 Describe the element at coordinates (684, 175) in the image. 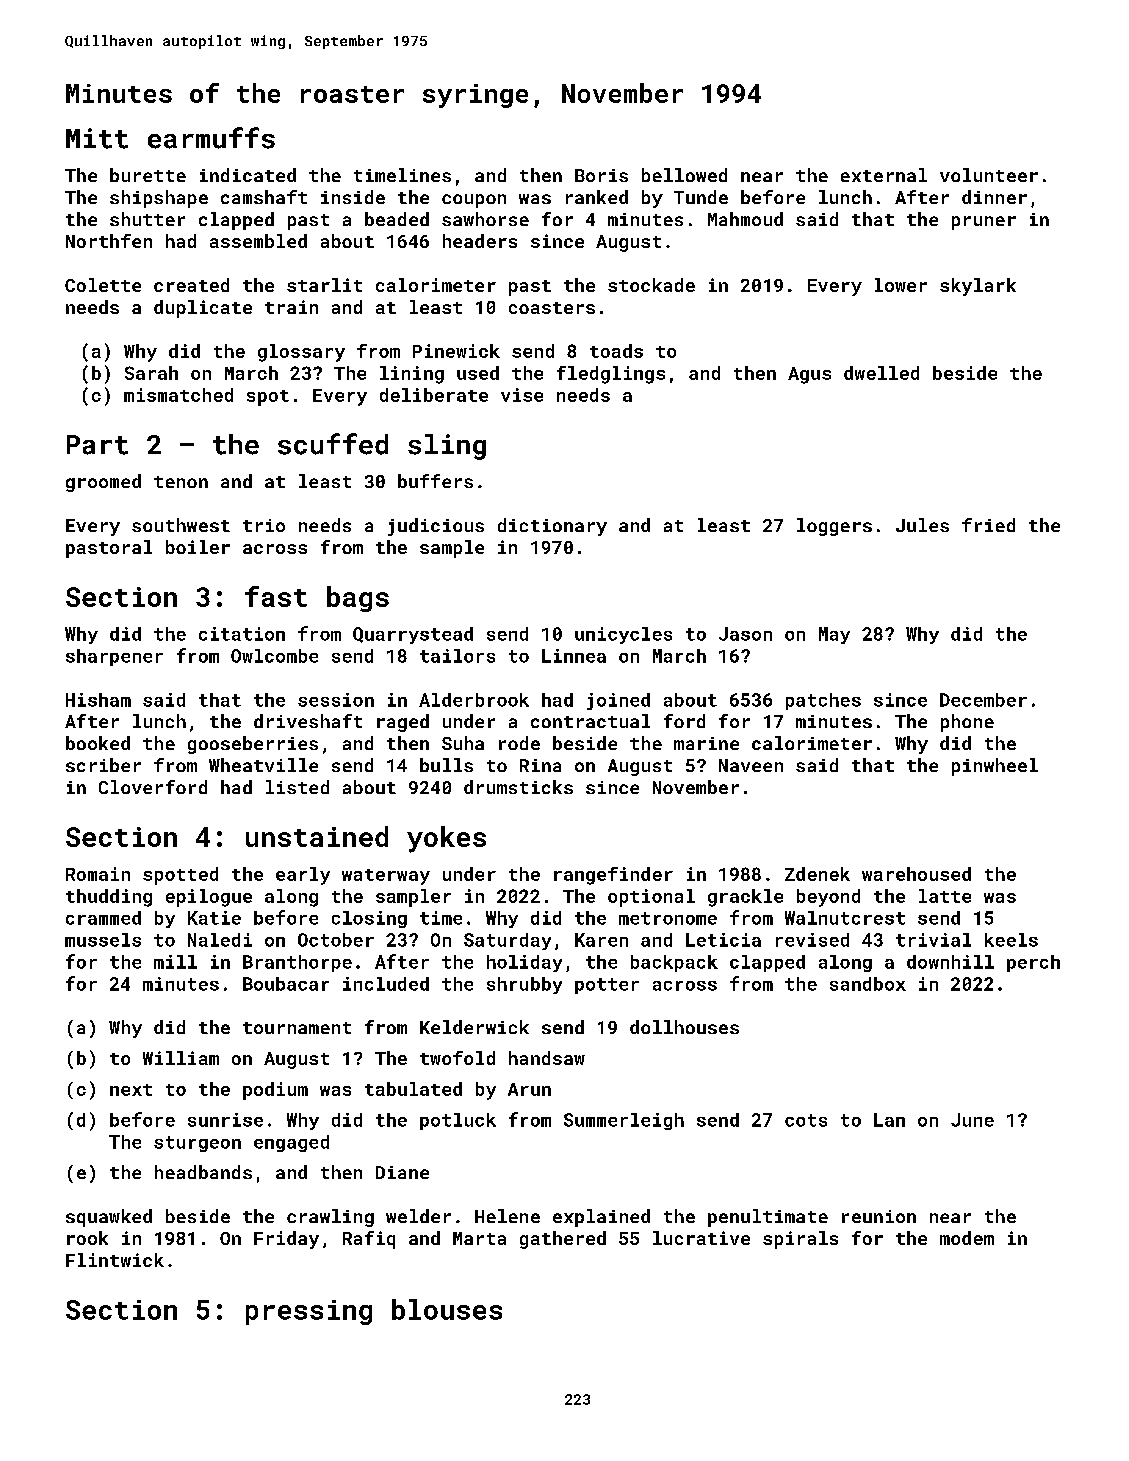

I see `bellowed` at that location.
